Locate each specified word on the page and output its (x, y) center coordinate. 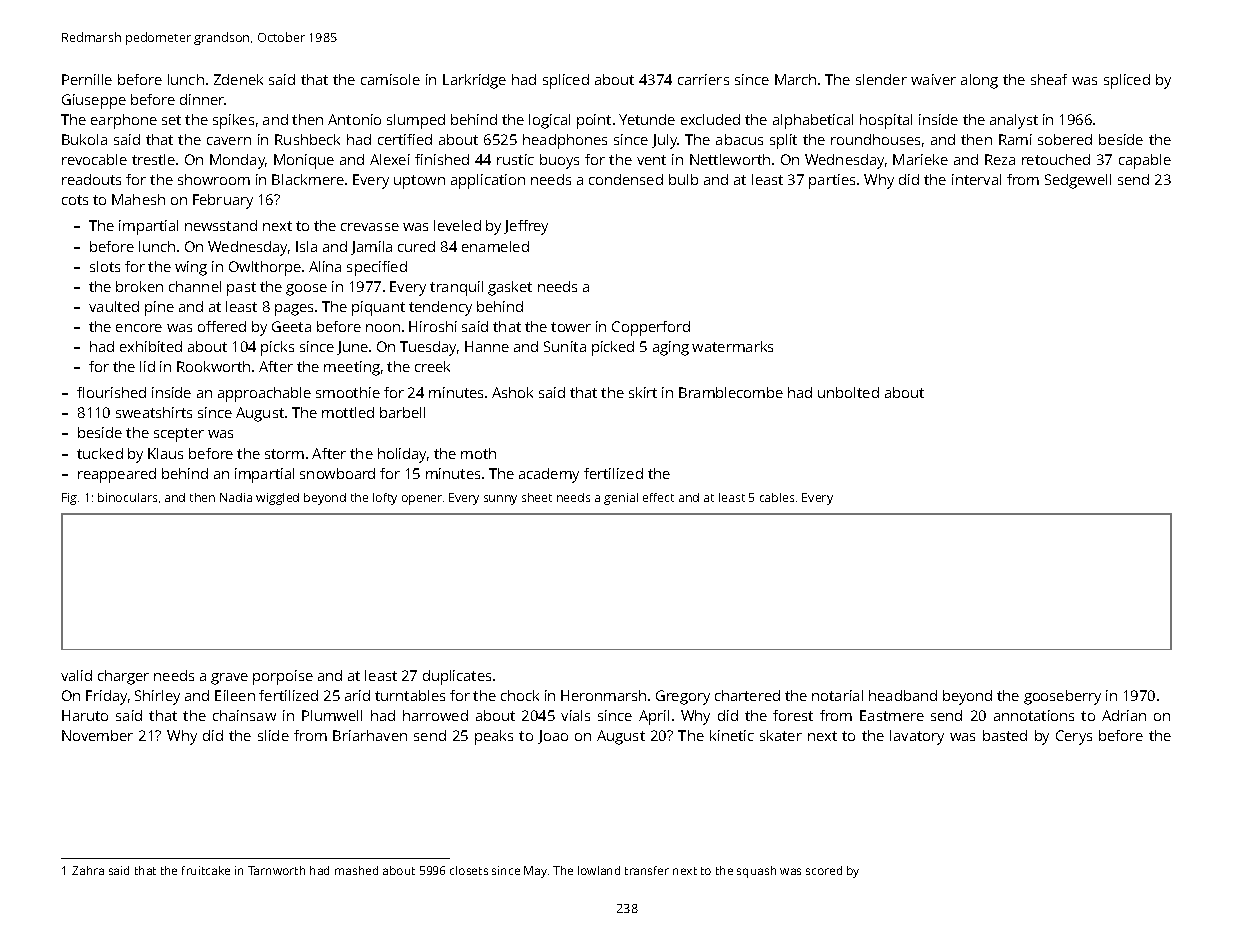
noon (383, 328)
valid (76, 675)
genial (621, 499)
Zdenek (238, 79)
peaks (494, 737)
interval (976, 179)
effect (658, 497)
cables (777, 497)
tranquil (456, 288)
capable (1145, 161)
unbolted (848, 392)
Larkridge (474, 81)
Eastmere (892, 715)
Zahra (88, 870)
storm (284, 454)
